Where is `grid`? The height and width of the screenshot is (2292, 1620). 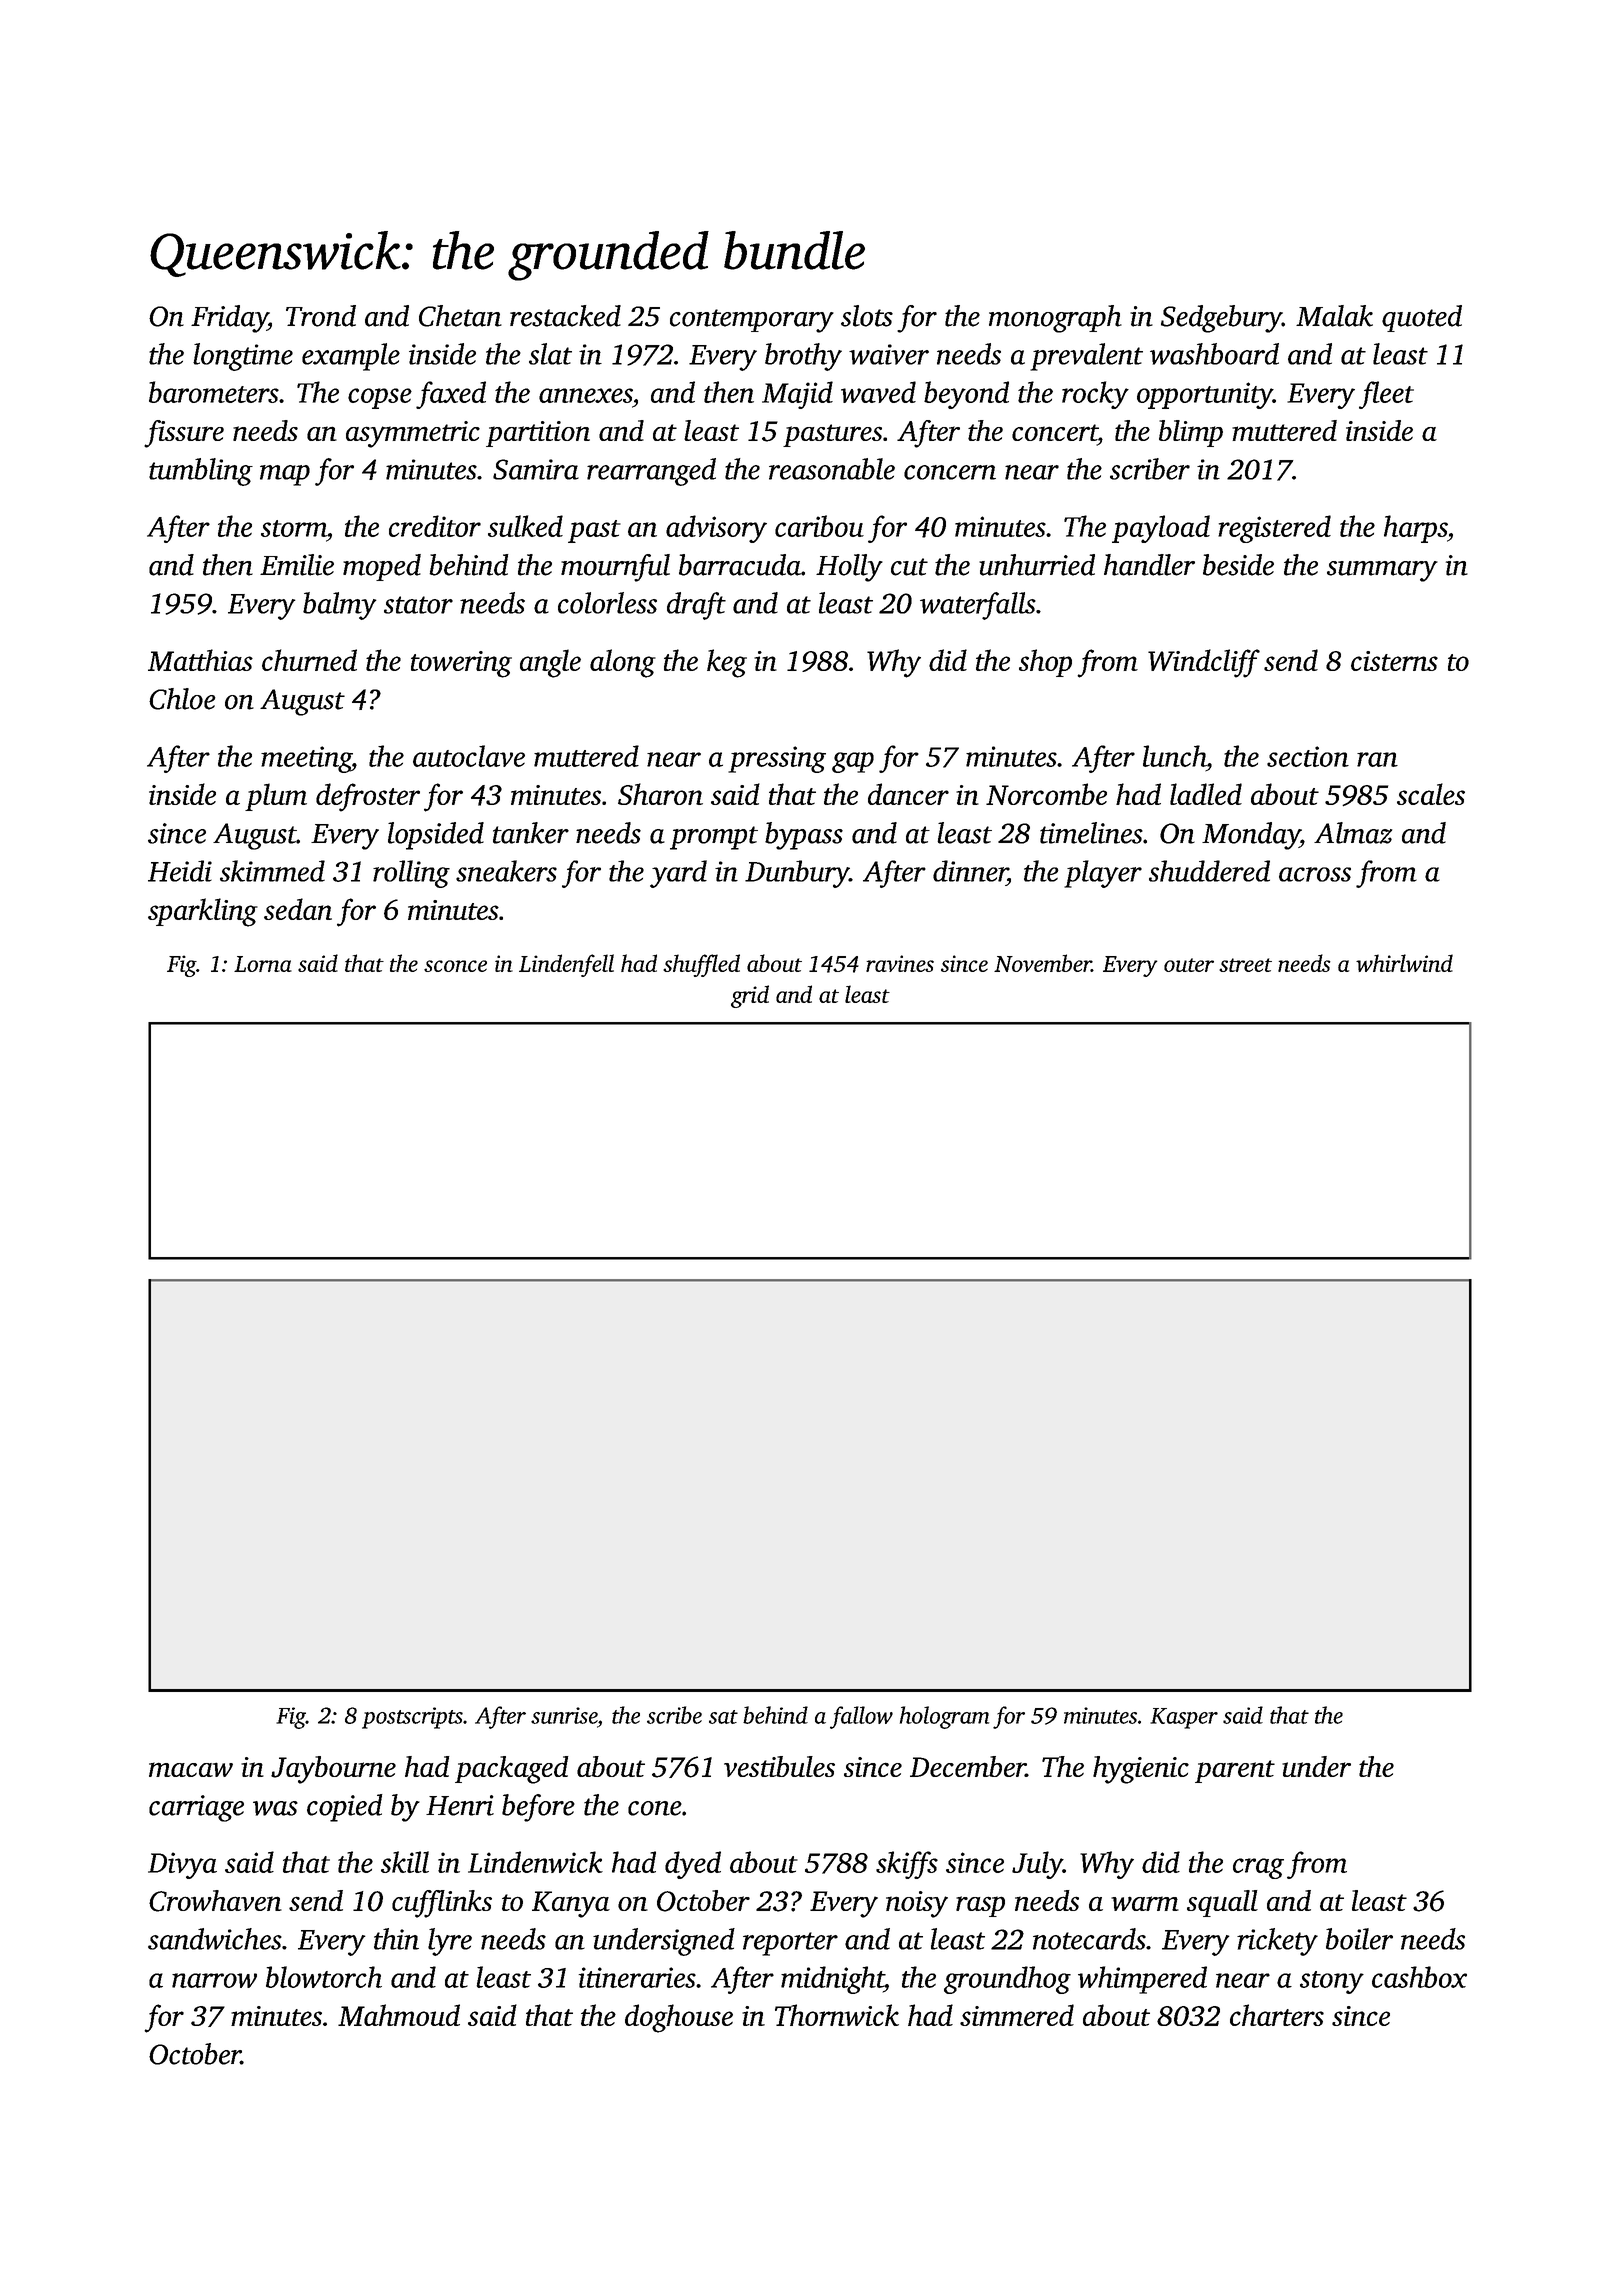 grid is located at coordinates (750, 996).
